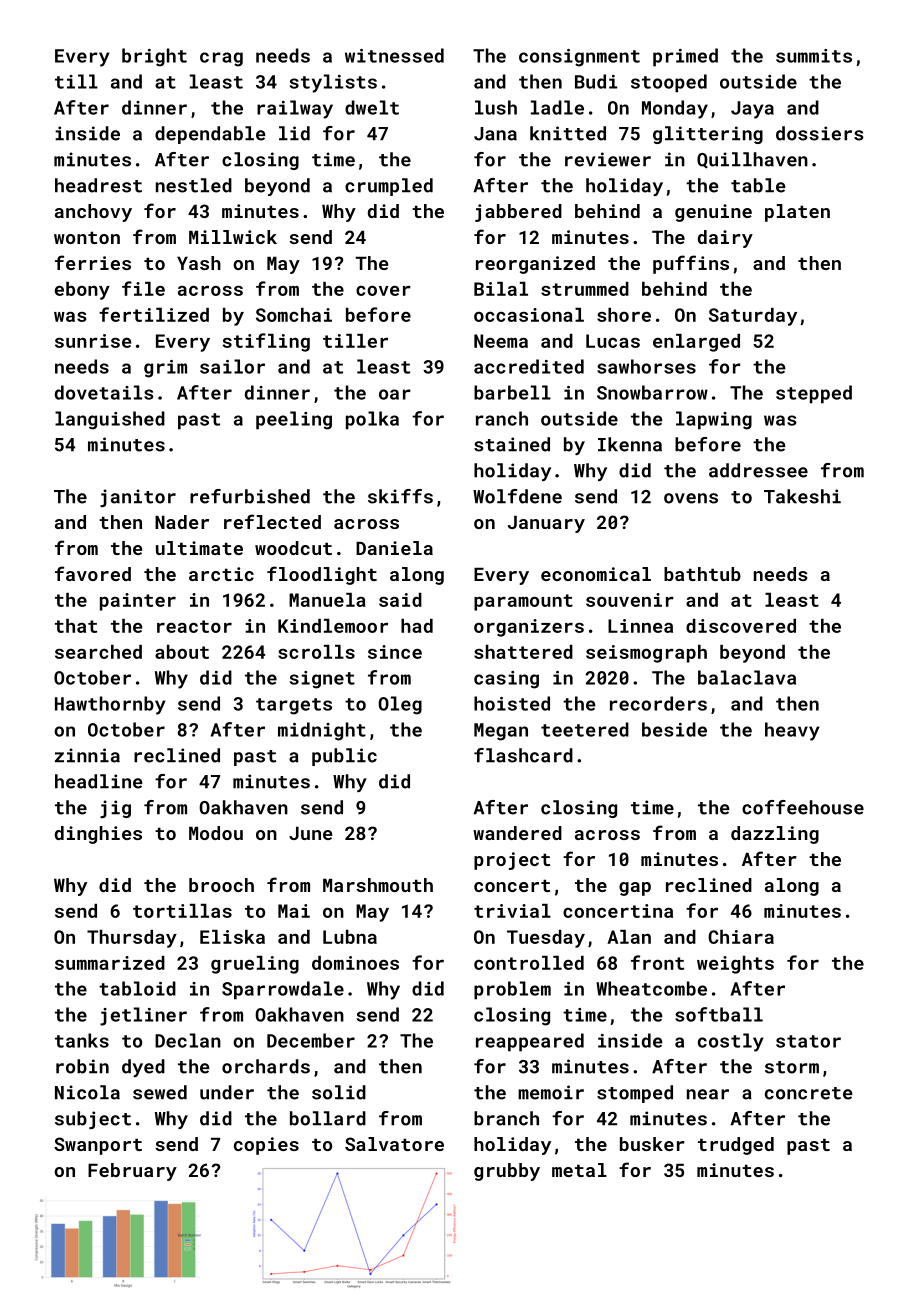 The width and height of the screenshot is (924, 1308). Describe the element at coordinates (98, 1146) in the screenshot. I see `Swanport` at that location.
